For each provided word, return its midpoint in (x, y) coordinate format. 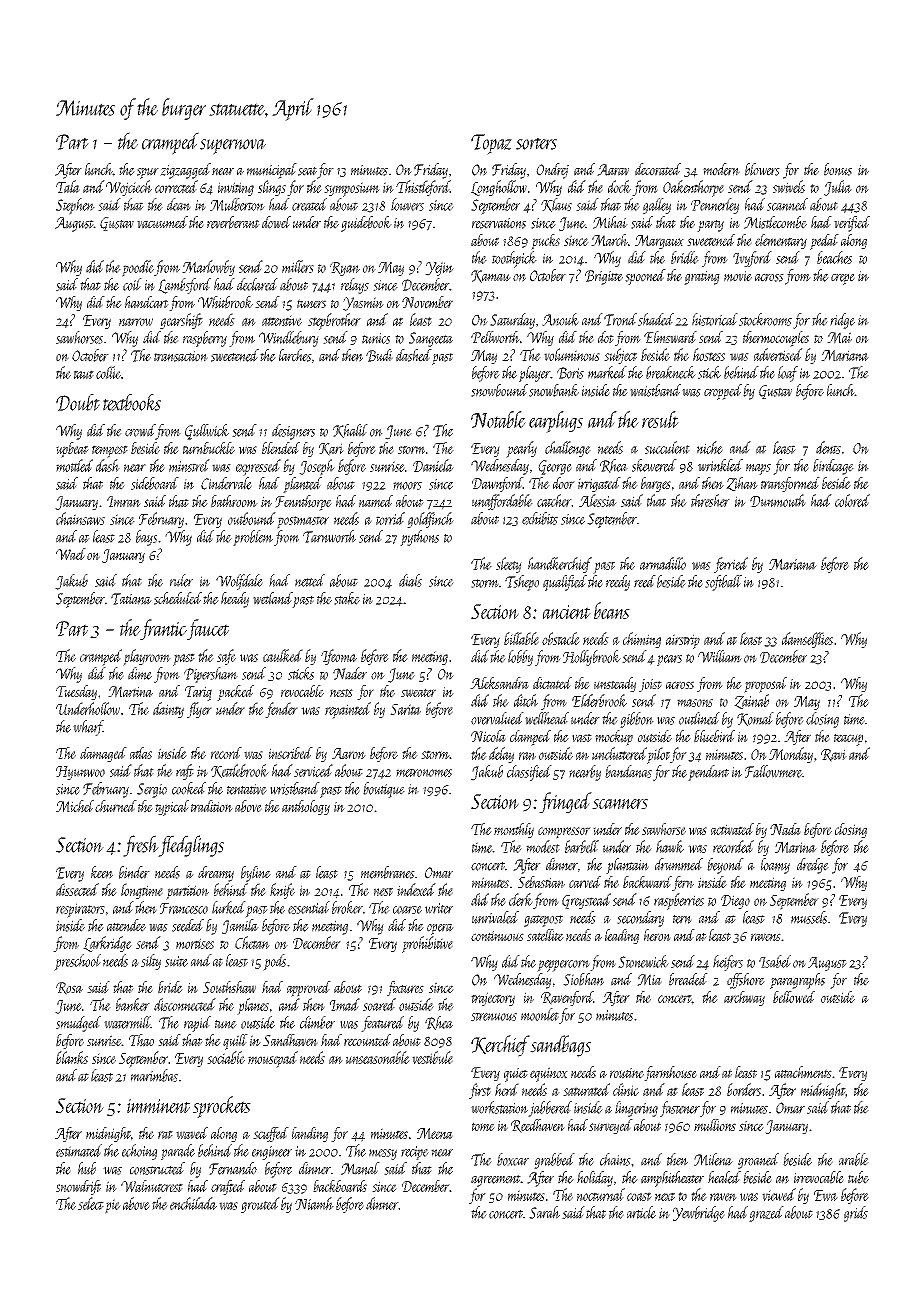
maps (758, 469)
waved (192, 1133)
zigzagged (185, 171)
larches (295, 355)
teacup (848, 740)
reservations (499, 223)
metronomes (424, 772)
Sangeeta (431, 339)
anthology (306, 807)
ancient (567, 612)
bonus (838, 169)
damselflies (807, 640)
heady (235, 600)
